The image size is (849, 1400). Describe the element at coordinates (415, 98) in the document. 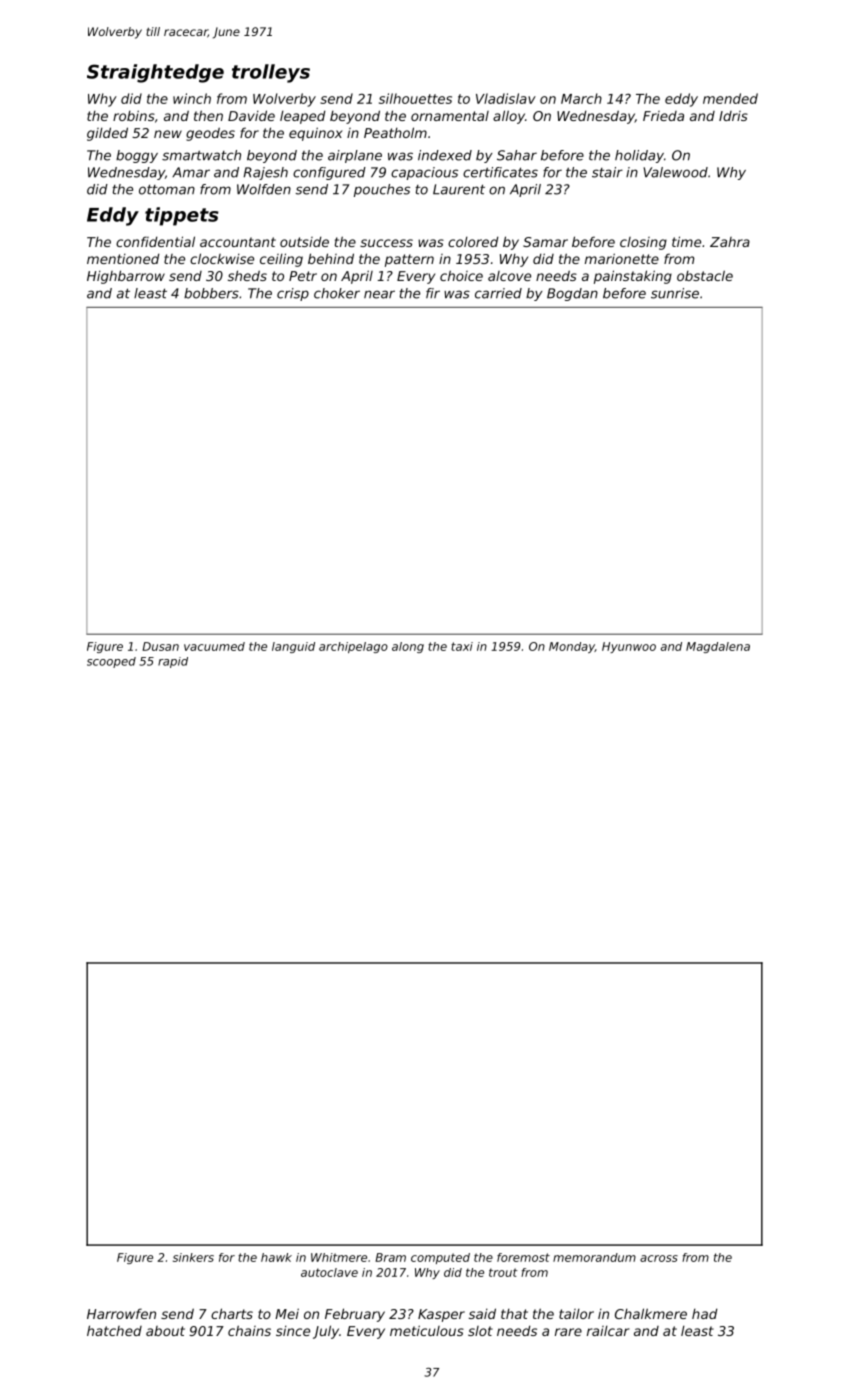

I see `silhouettes` at that location.
